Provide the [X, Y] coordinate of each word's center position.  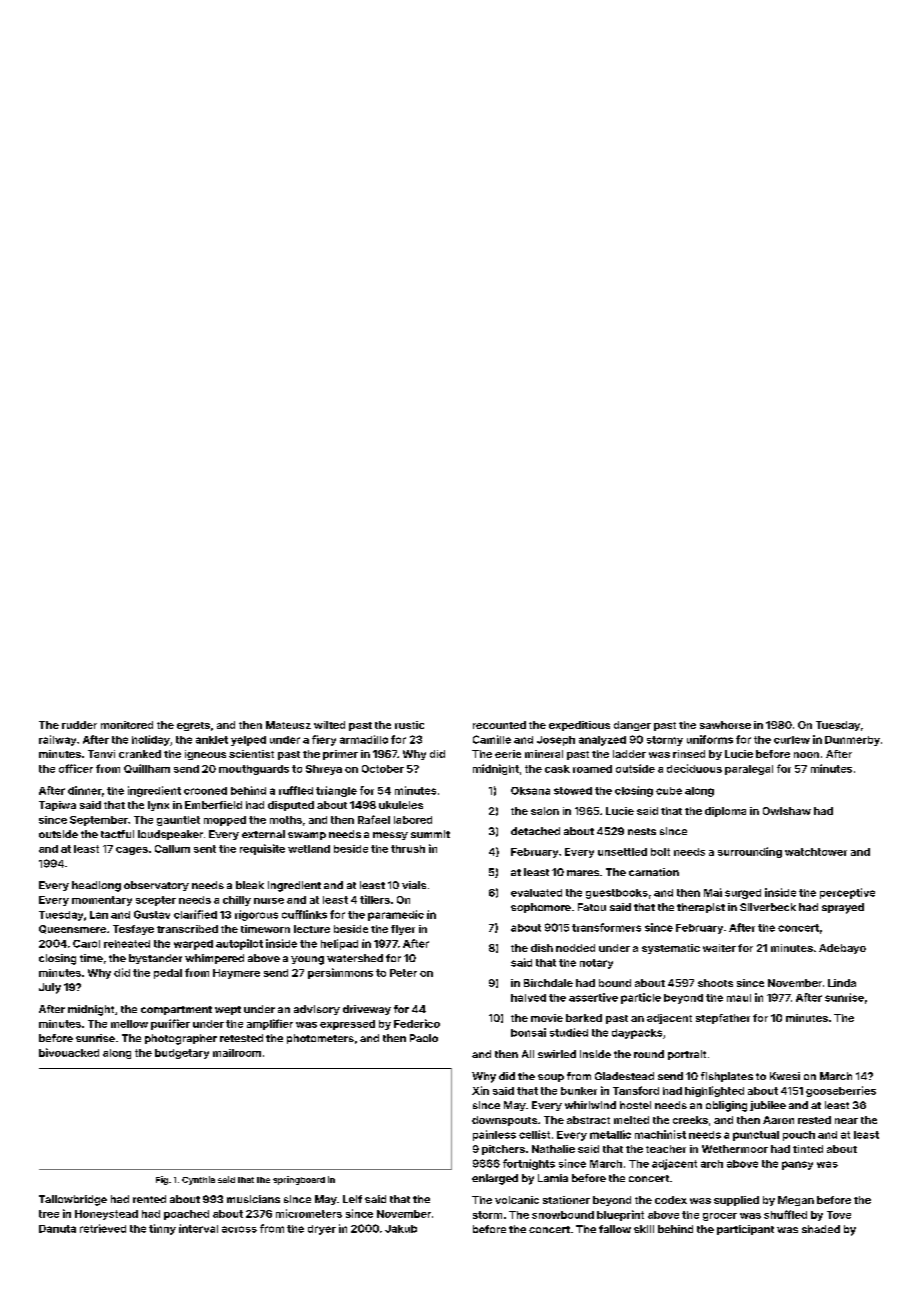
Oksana [530, 791]
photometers [320, 1039]
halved [528, 998]
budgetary [182, 1054]
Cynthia [198, 1180]
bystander [155, 959]
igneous [205, 755]
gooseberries [841, 1091]
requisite [262, 849]
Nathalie [553, 1149]
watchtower [816, 852]
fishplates [727, 1077]
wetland [309, 849]
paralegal [749, 770]
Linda [842, 983]
